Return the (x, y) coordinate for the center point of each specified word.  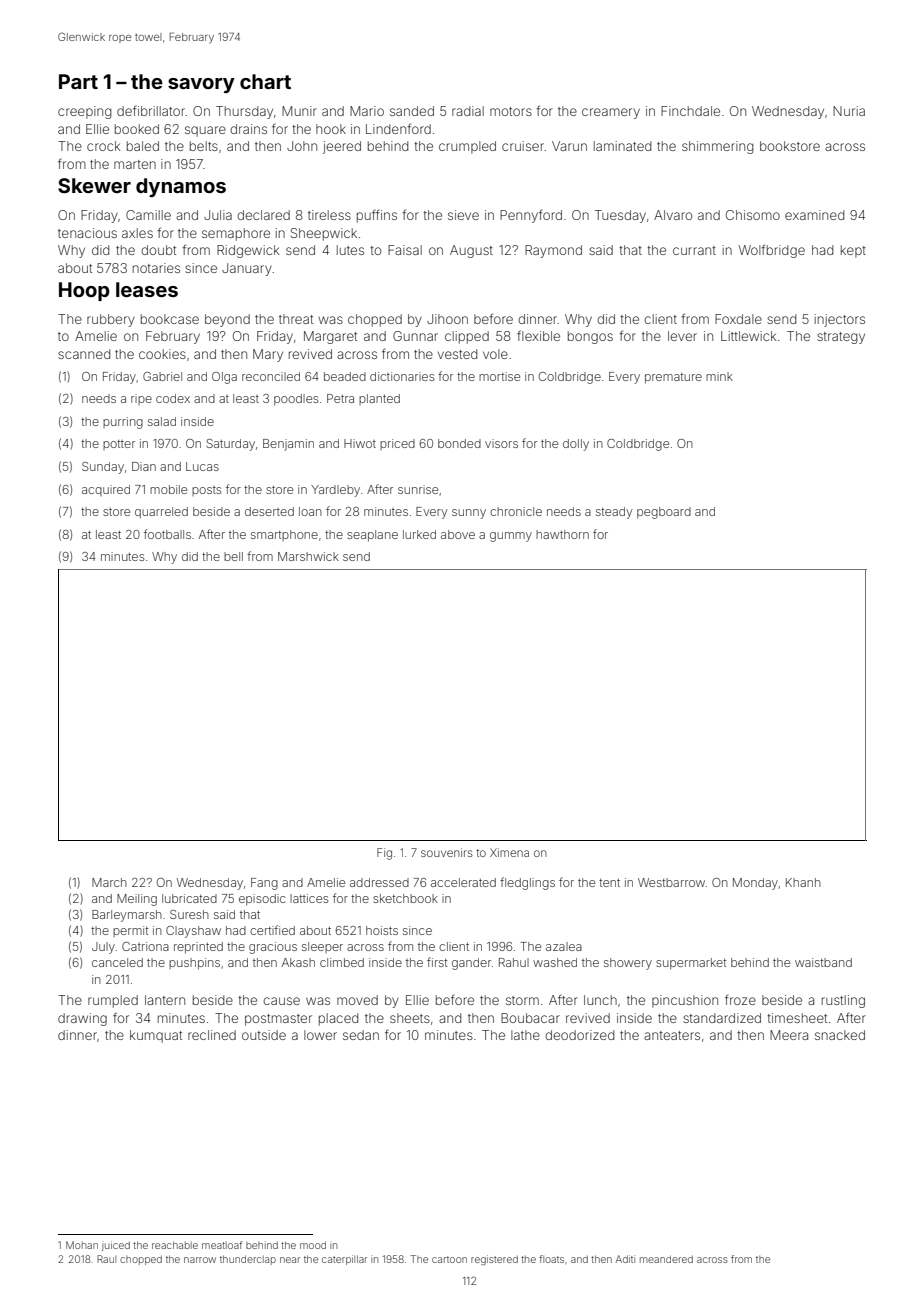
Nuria (849, 111)
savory (201, 85)
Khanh (803, 882)
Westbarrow (671, 882)
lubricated (189, 898)
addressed (379, 882)
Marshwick (308, 556)
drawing (82, 1019)
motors (511, 111)
